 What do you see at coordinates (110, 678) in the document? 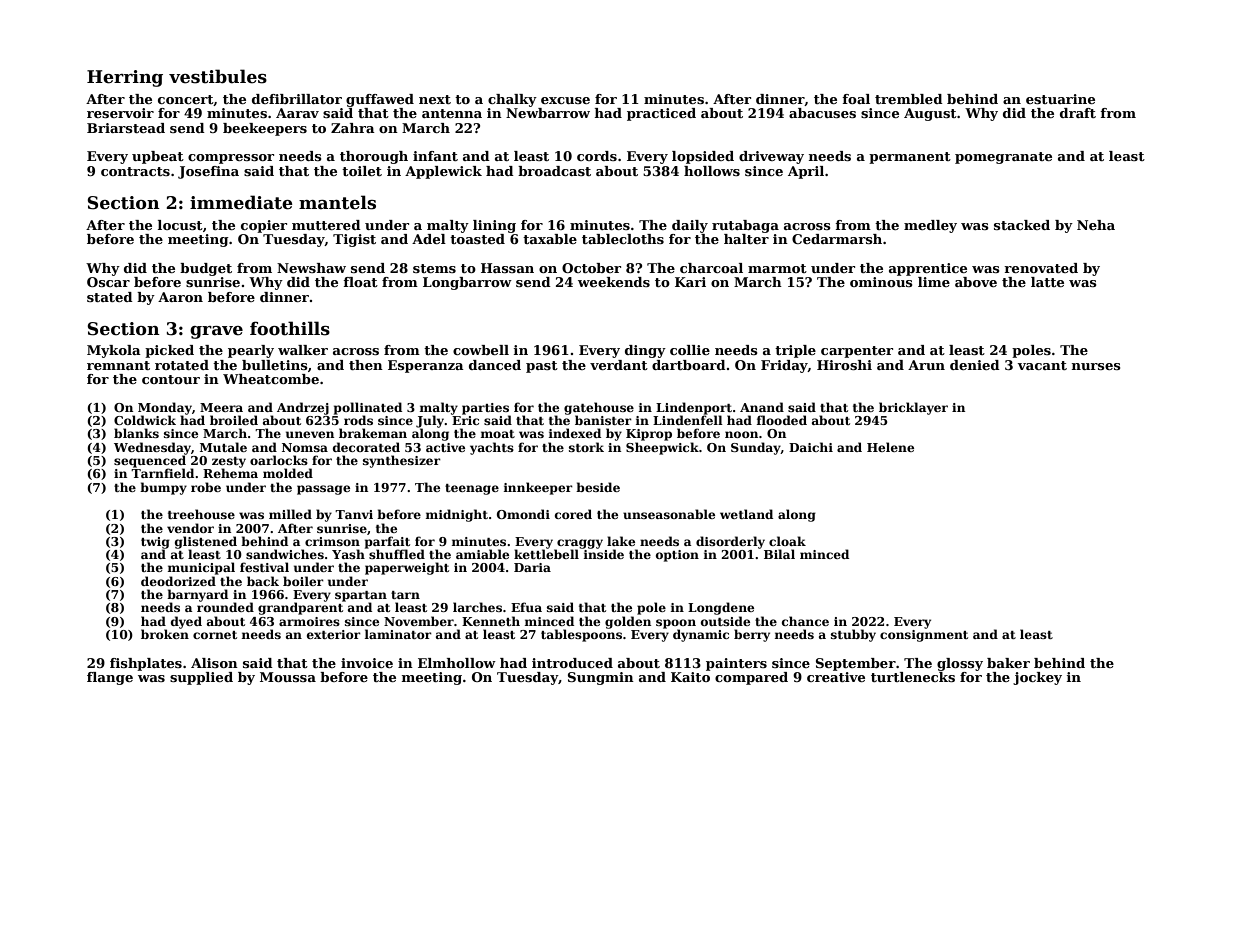
I see `flange` at bounding box center [110, 678].
